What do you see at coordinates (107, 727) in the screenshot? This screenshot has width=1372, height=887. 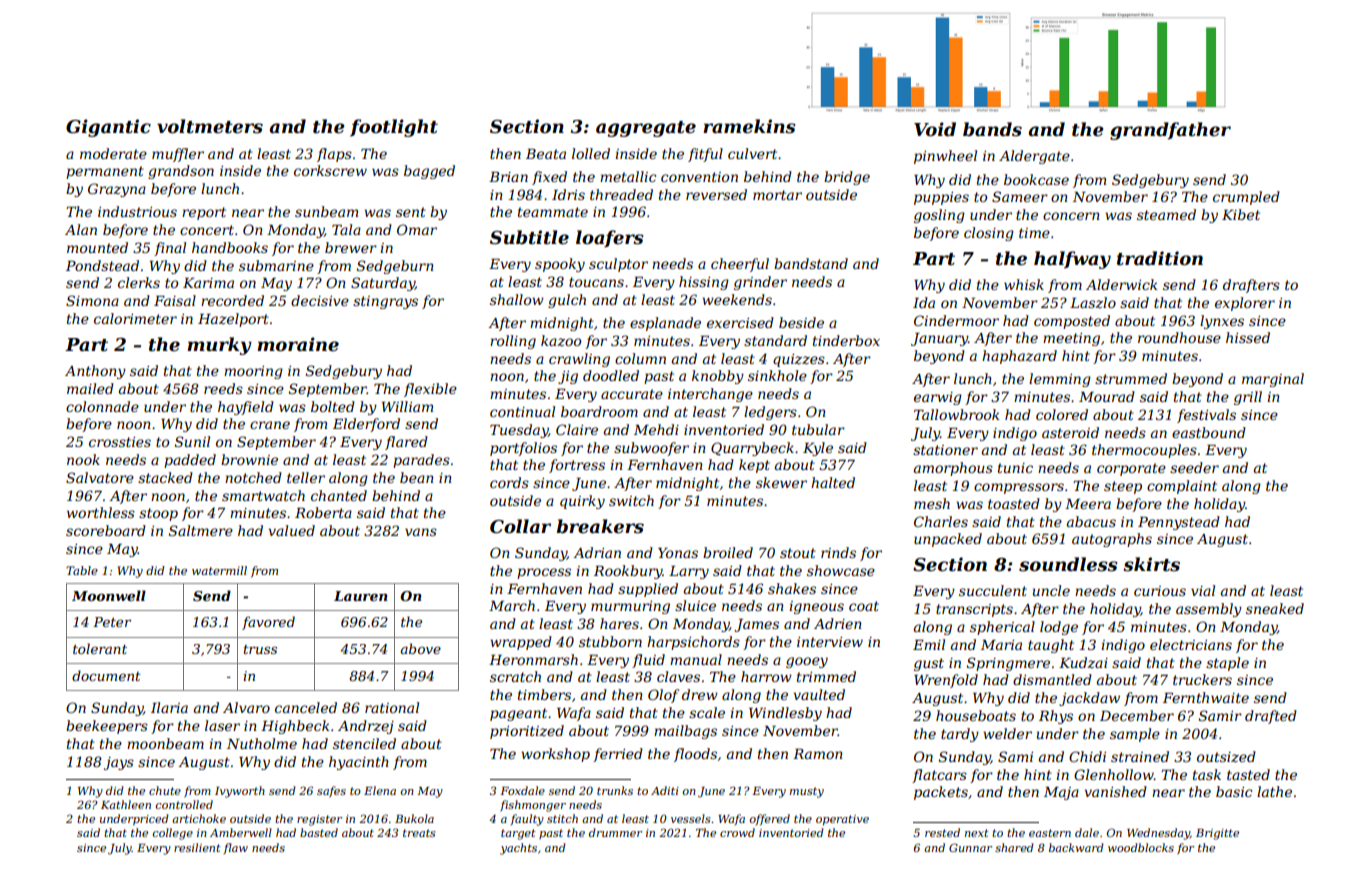 I see `beekeepers` at bounding box center [107, 727].
